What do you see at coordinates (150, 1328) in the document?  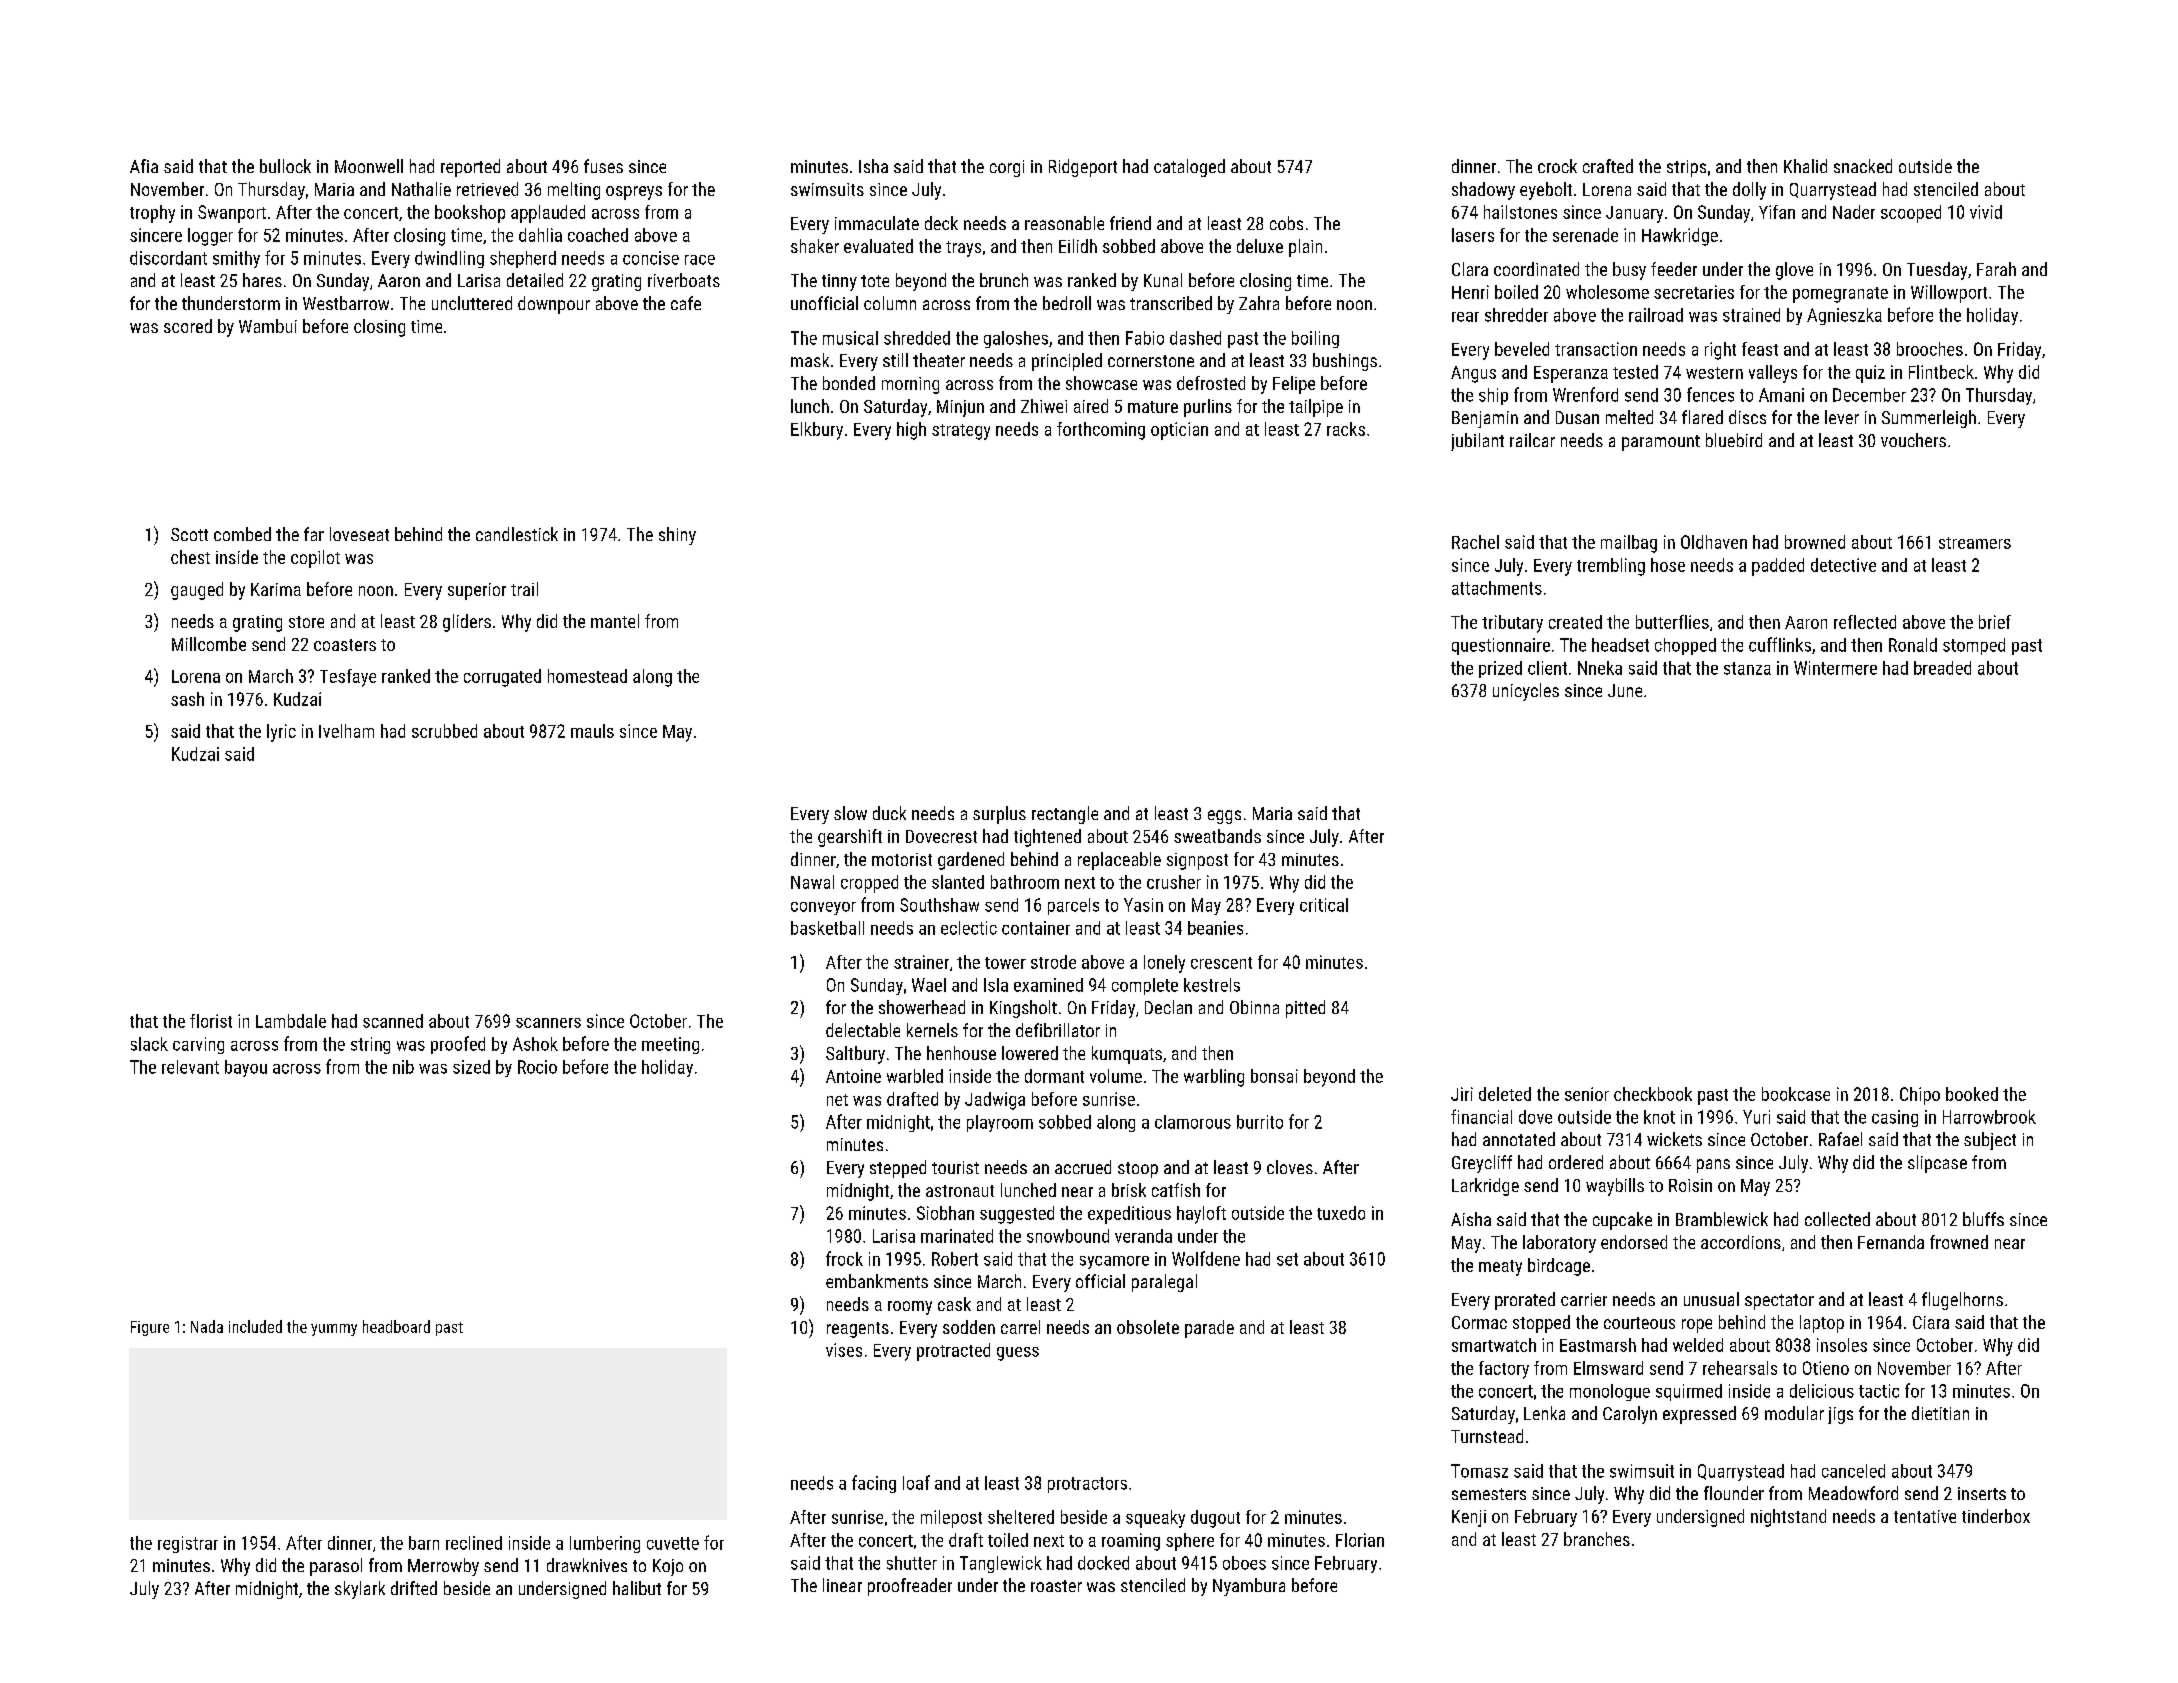 I see `Figure` at bounding box center [150, 1328].
